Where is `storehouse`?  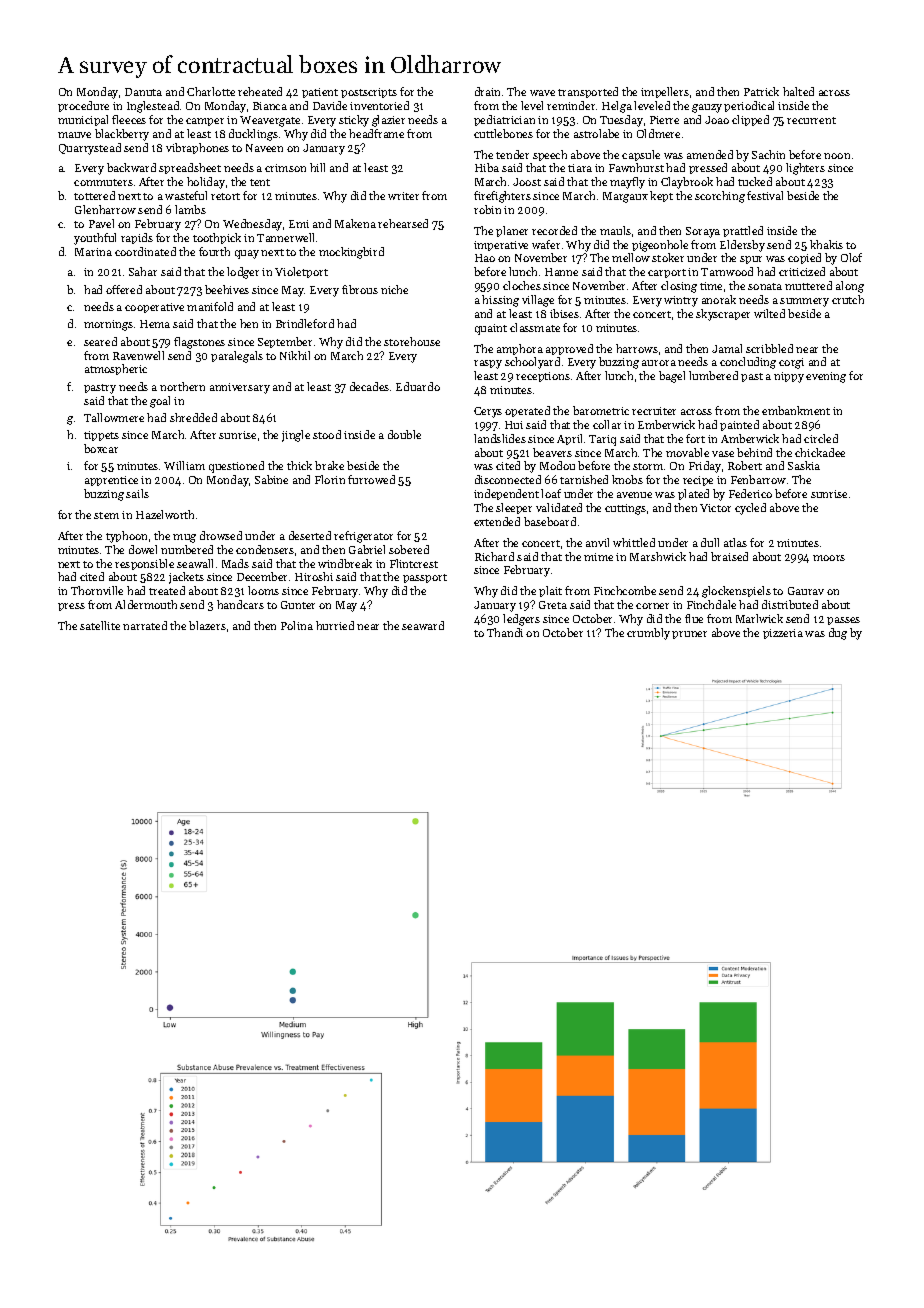 storehouse is located at coordinates (412, 341).
